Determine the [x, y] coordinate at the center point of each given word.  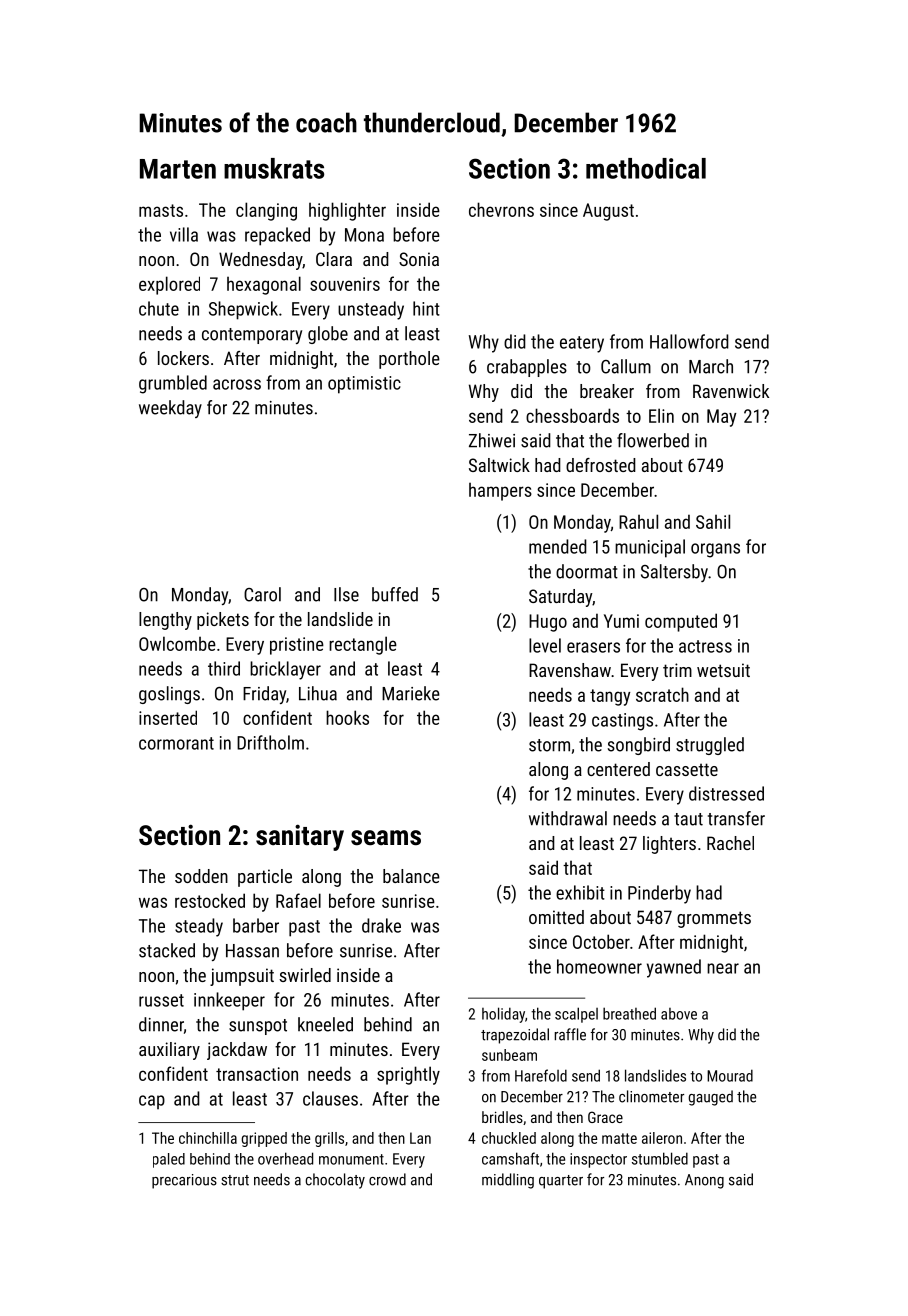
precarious [184, 1181]
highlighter [347, 211]
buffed [395, 594]
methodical [646, 168]
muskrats [274, 168]
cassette [687, 769]
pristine [297, 646]
